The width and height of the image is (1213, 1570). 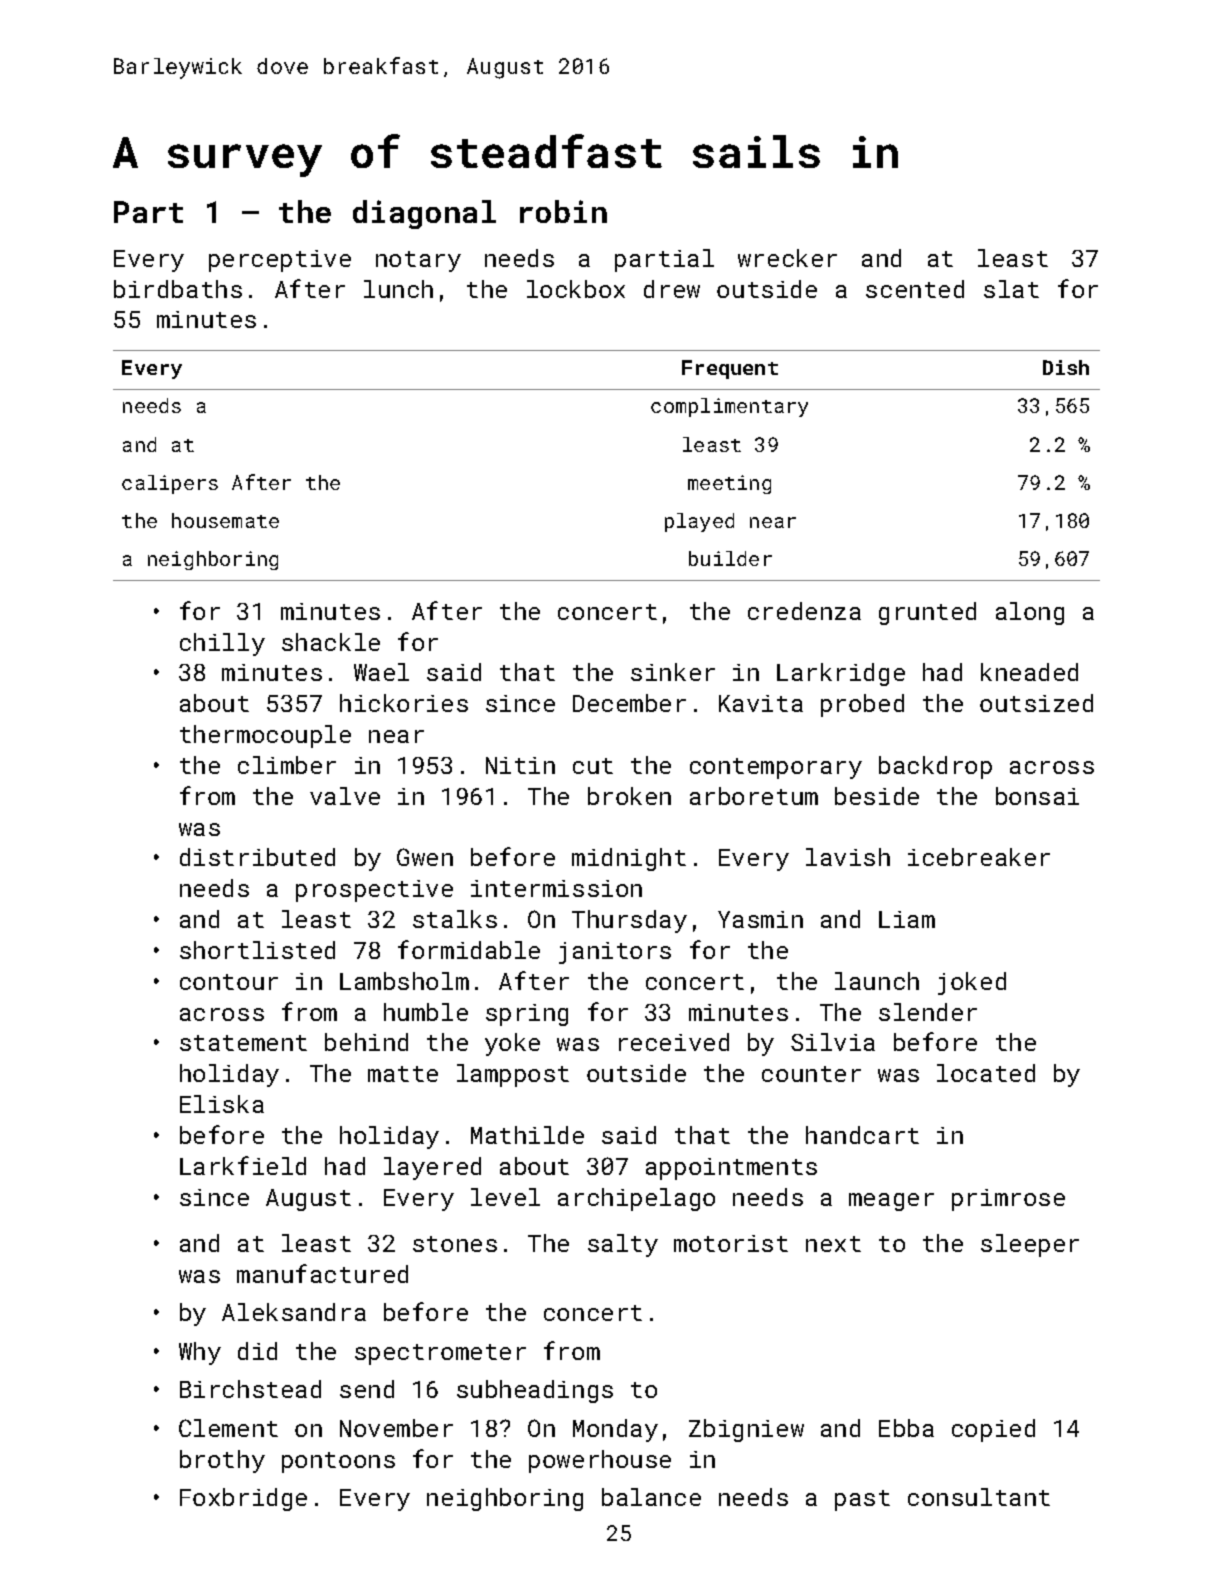 I want to click on lavish, so click(x=848, y=857).
